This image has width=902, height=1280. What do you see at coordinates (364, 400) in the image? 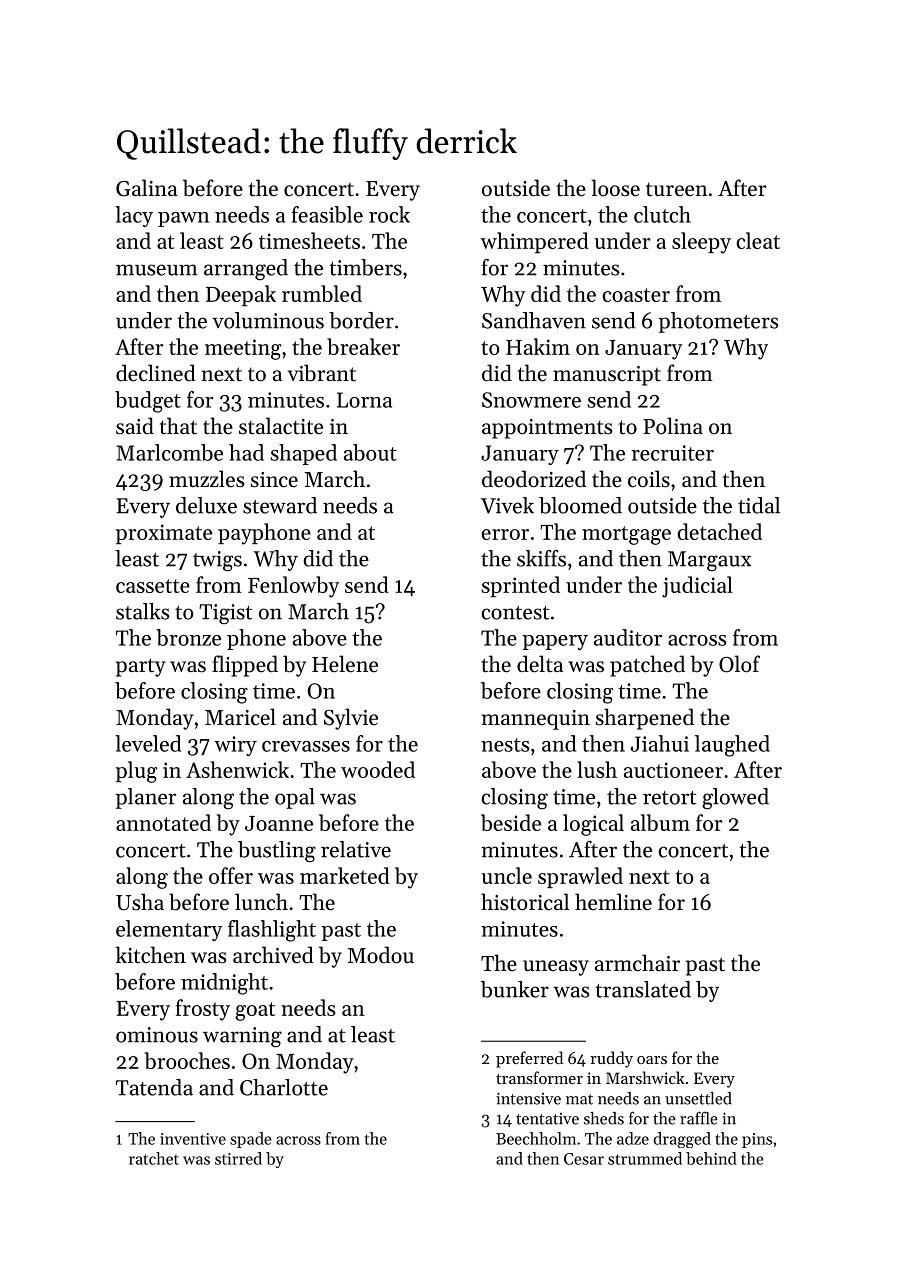
I see `Lorna` at bounding box center [364, 400].
